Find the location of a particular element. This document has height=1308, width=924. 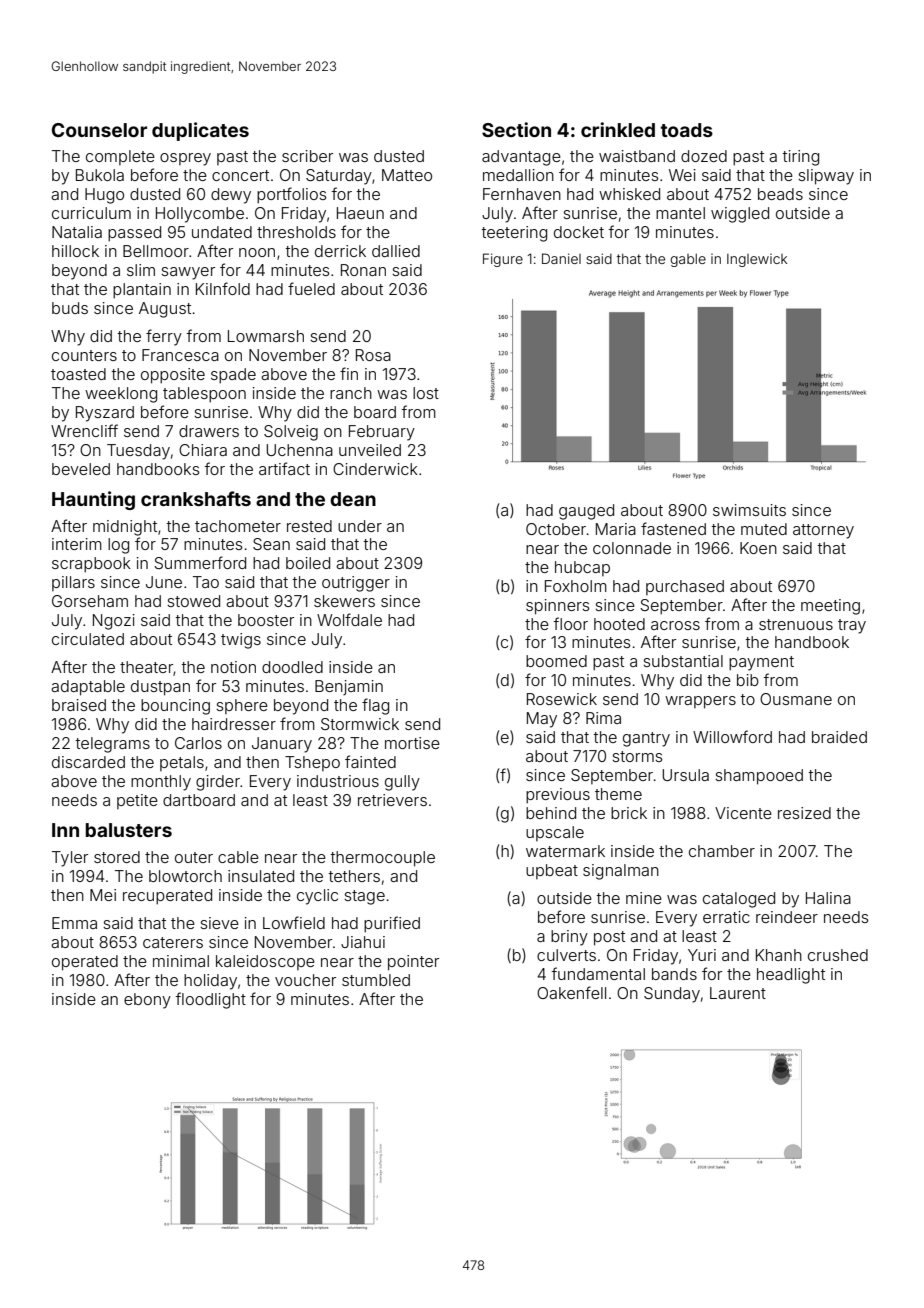

girder is located at coordinates (218, 783).
